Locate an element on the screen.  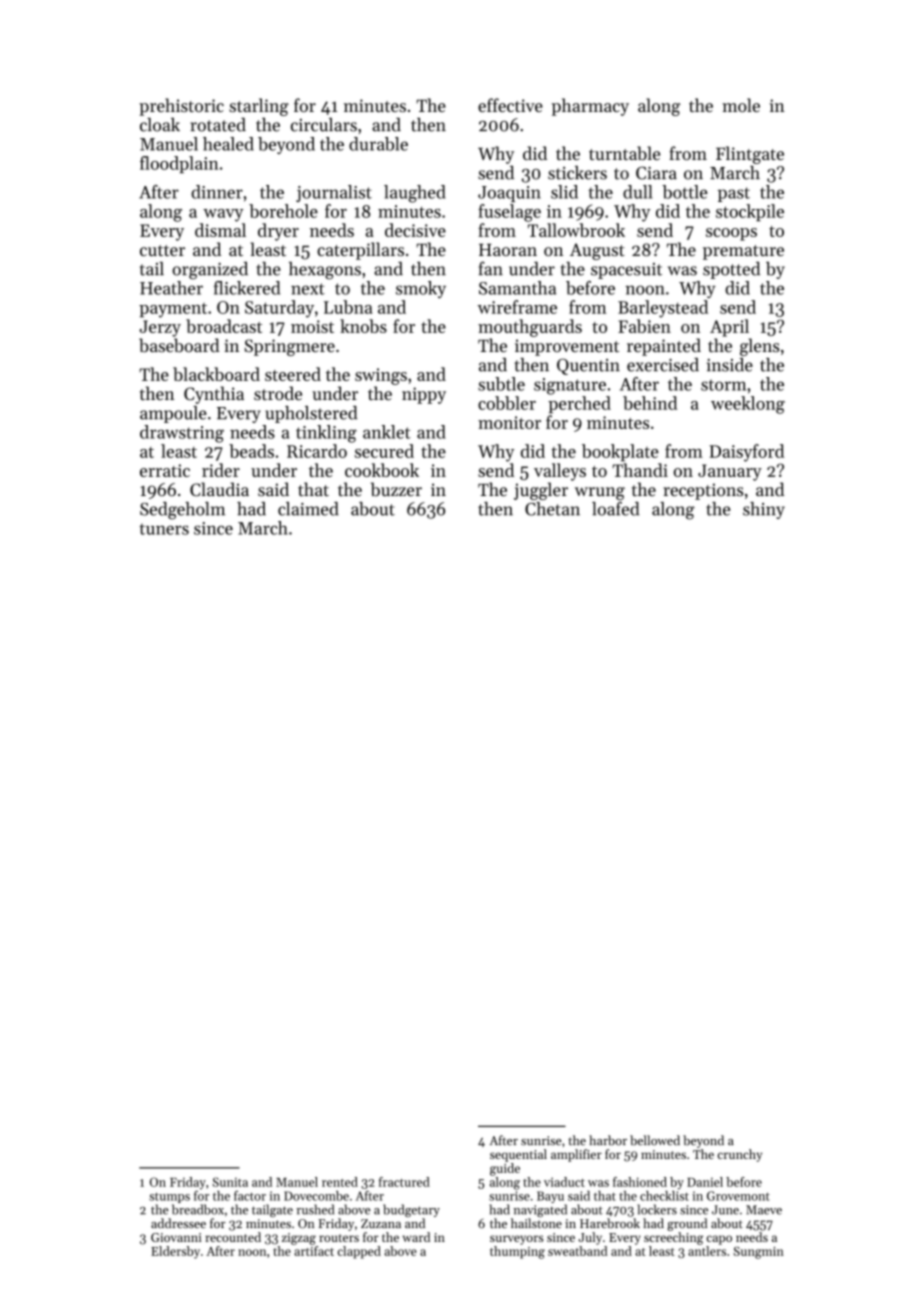
starling is located at coordinates (259, 107).
